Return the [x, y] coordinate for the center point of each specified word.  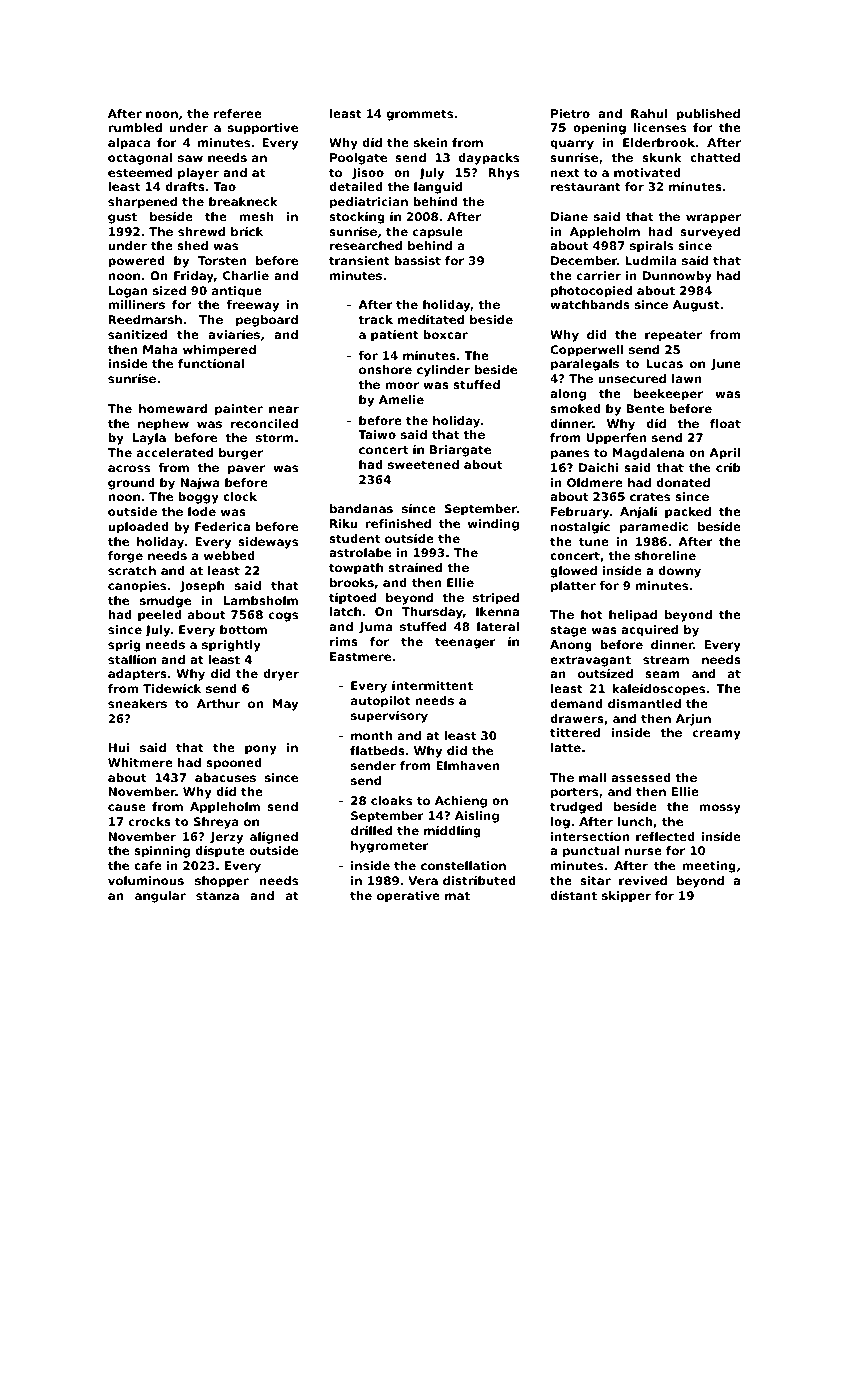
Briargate [460, 451]
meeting [709, 867]
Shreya [216, 823]
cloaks [391, 800]
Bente [645, 408]
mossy [720, 809]
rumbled [135, 127]
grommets [420, 115]
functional [211, 363]
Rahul [649, 113]
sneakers [137, 703]
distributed [479, 880]
